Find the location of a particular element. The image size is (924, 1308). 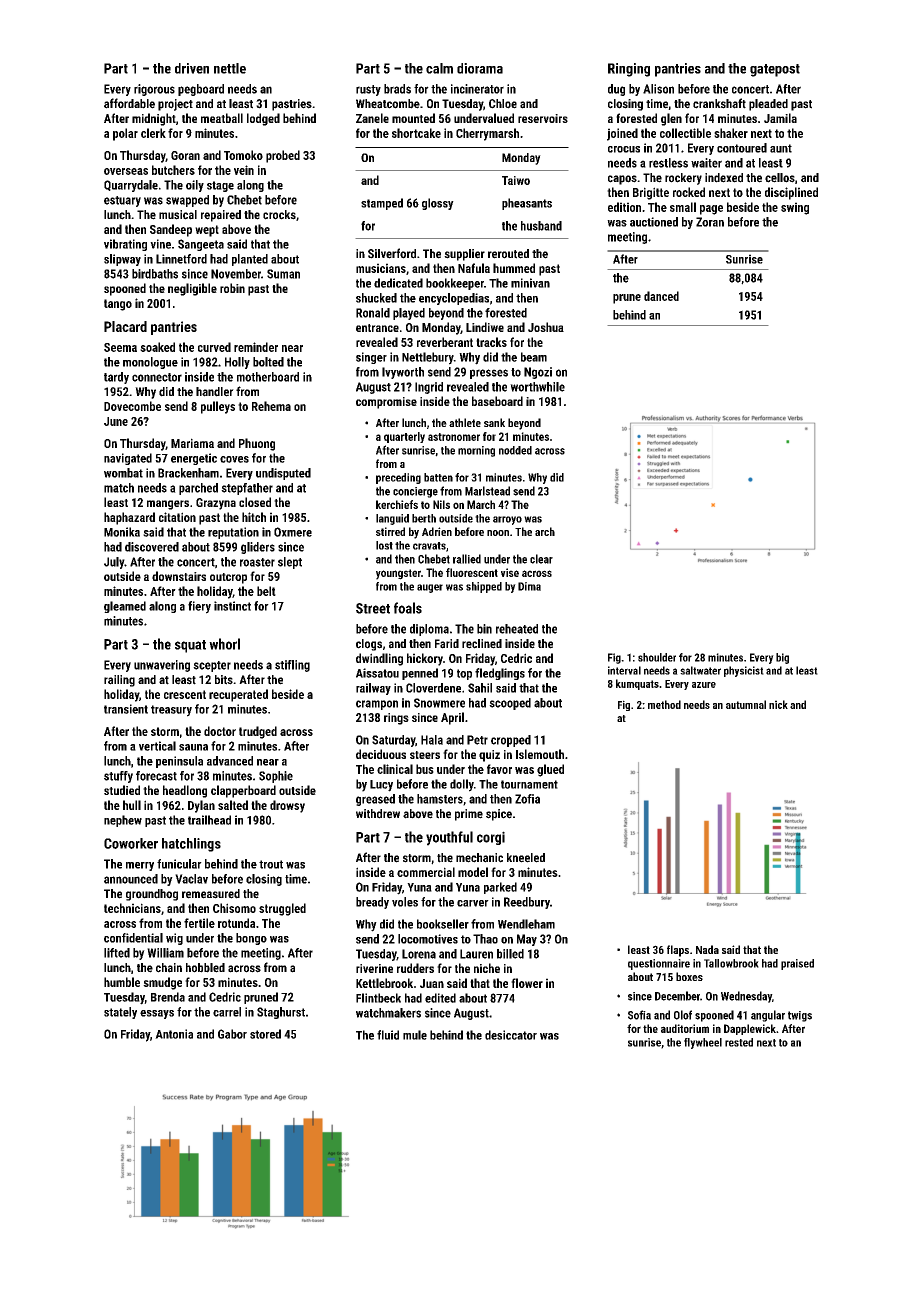

flywheel is located at coordinates (703, 1043).
